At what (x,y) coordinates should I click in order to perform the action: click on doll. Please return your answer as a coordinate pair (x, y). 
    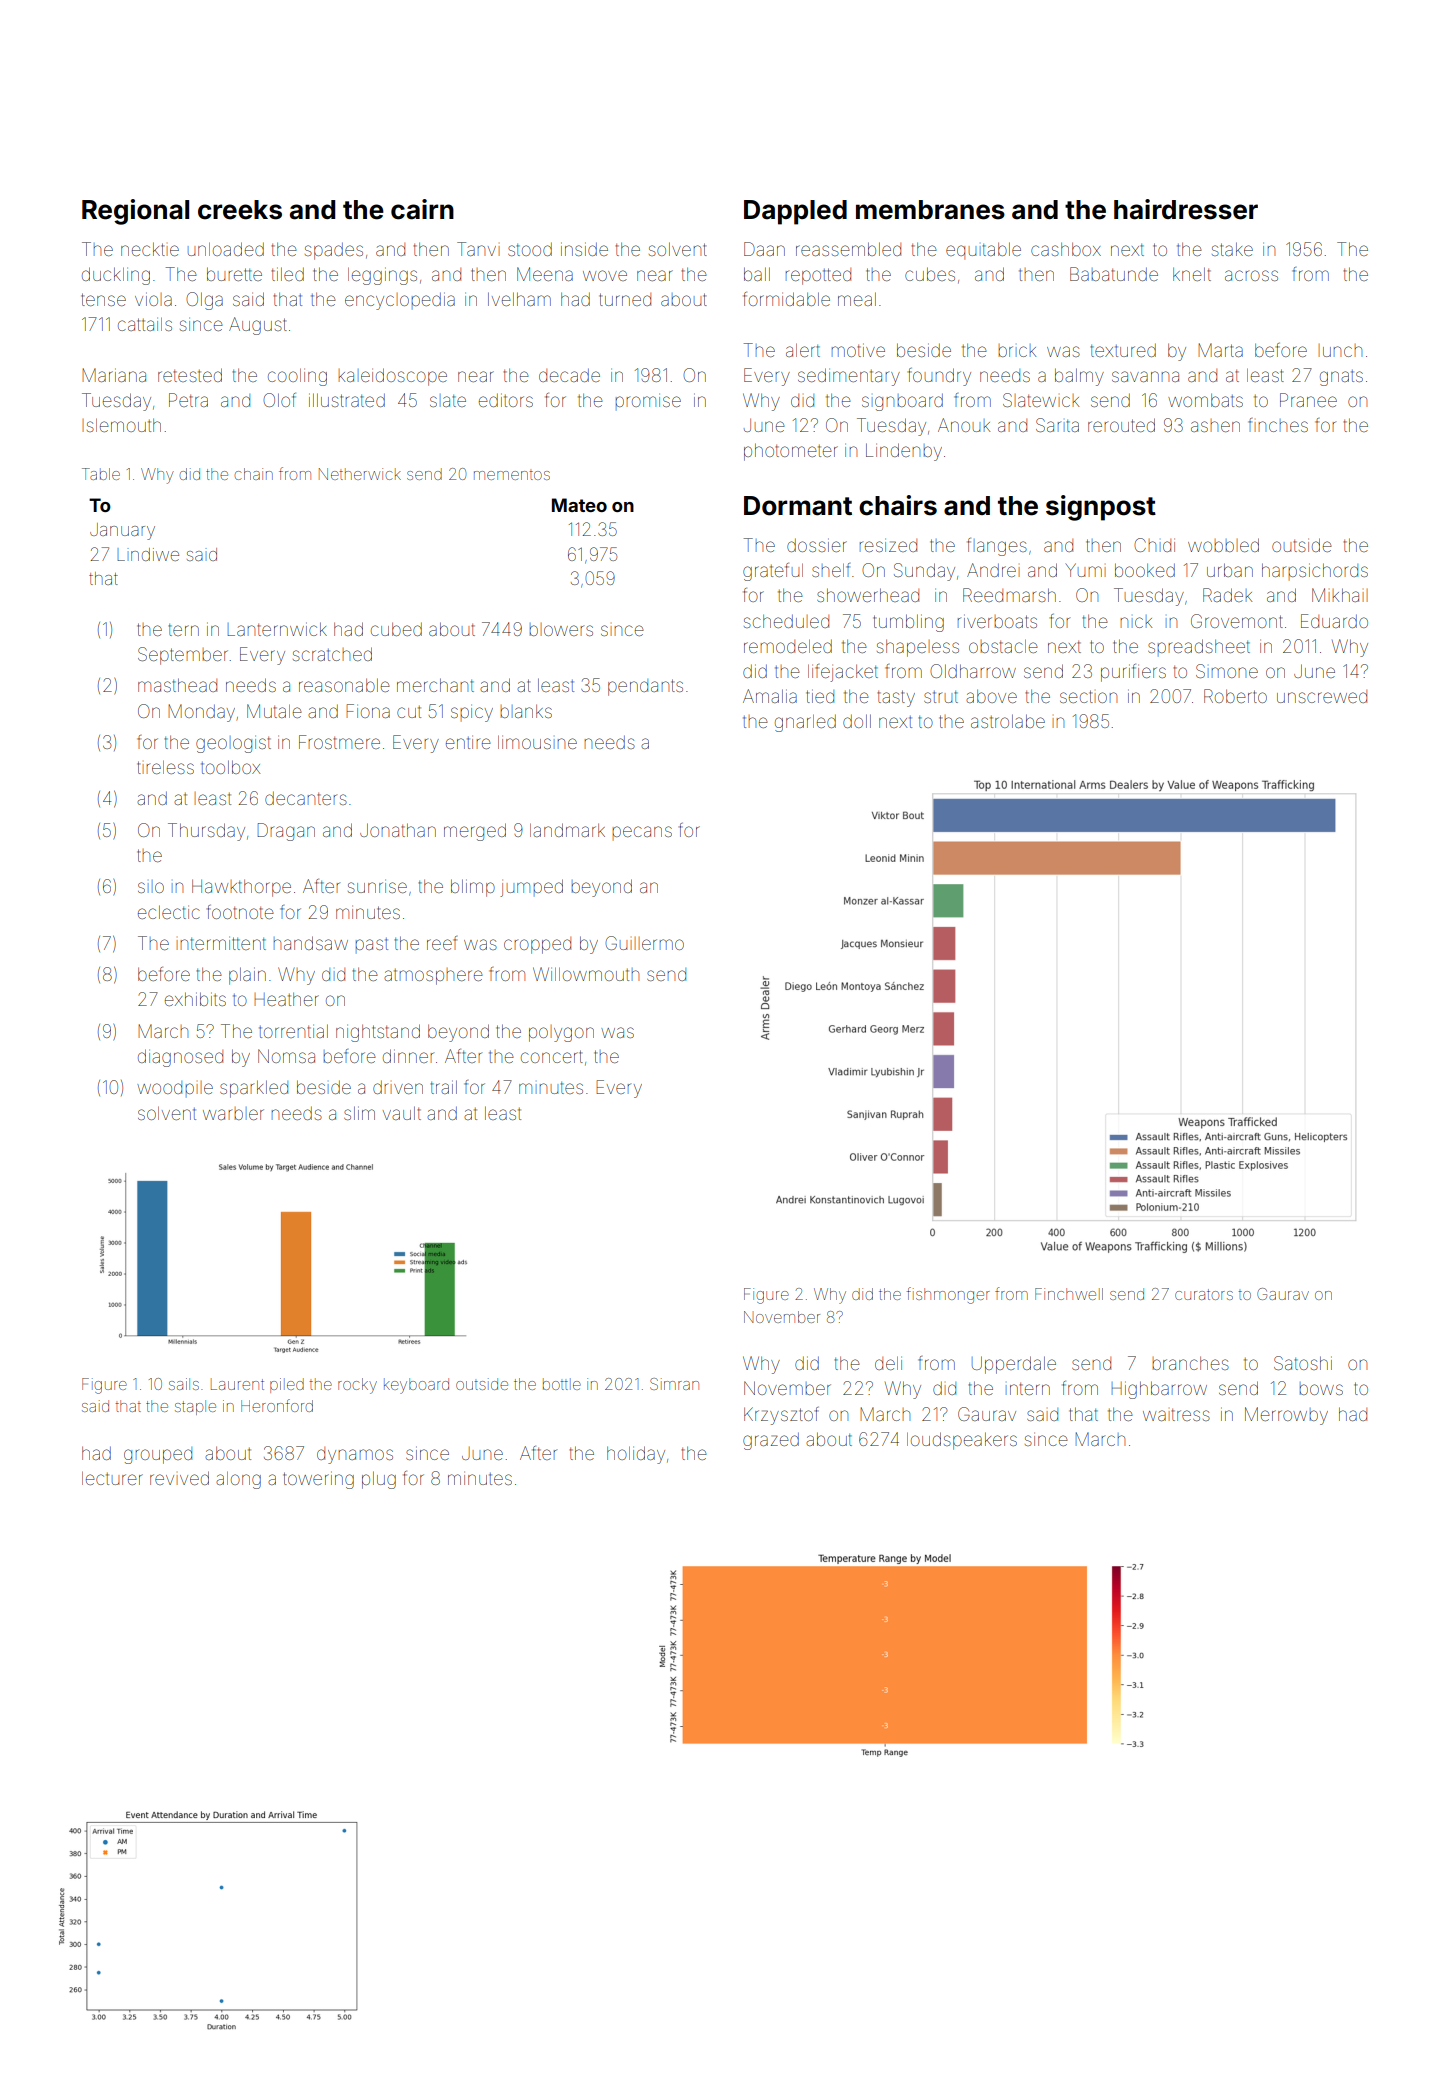
    Looking at the image, I should click on (857, 721).
